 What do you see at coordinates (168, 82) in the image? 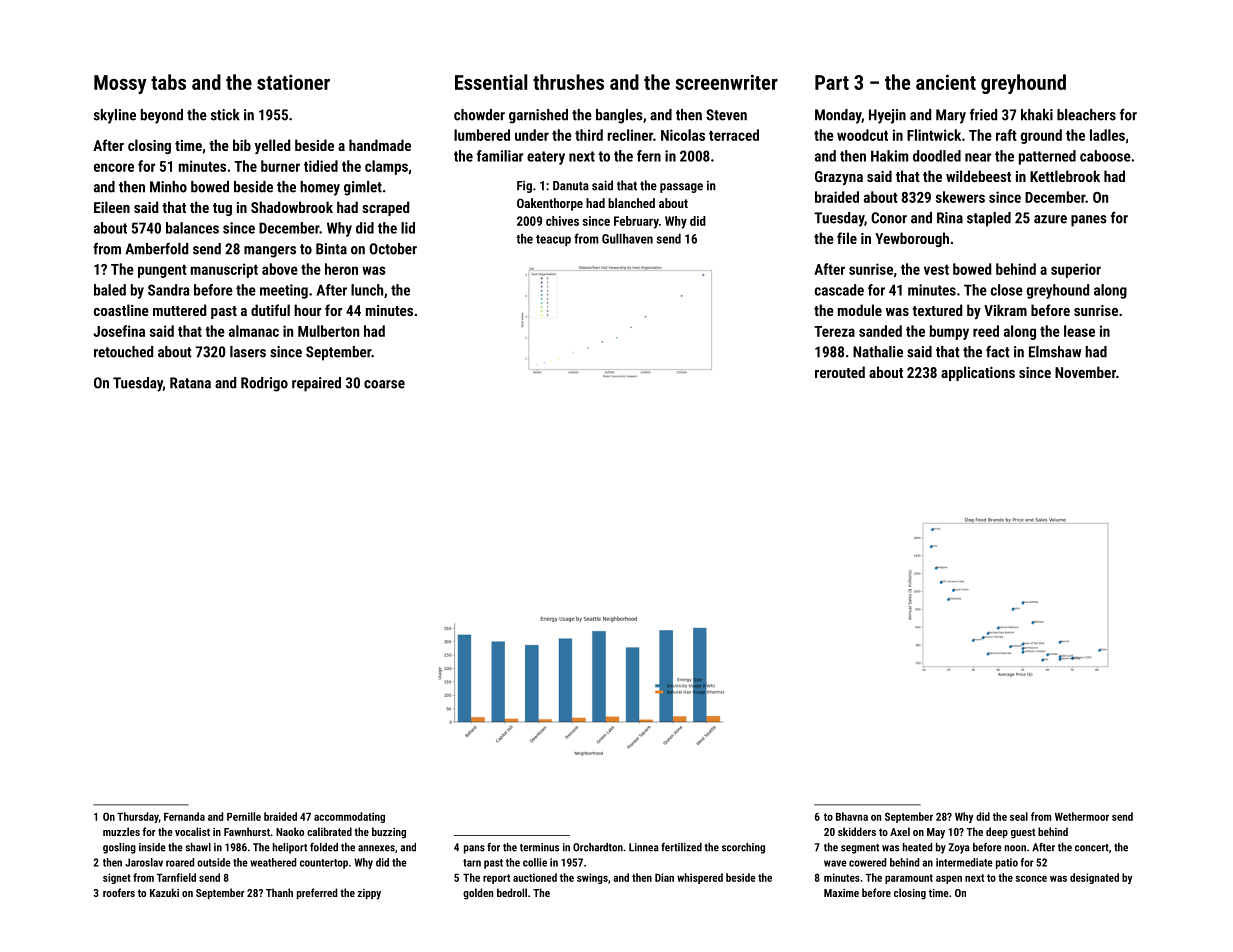
I see `tabs` at bounding box center [168, 82].
